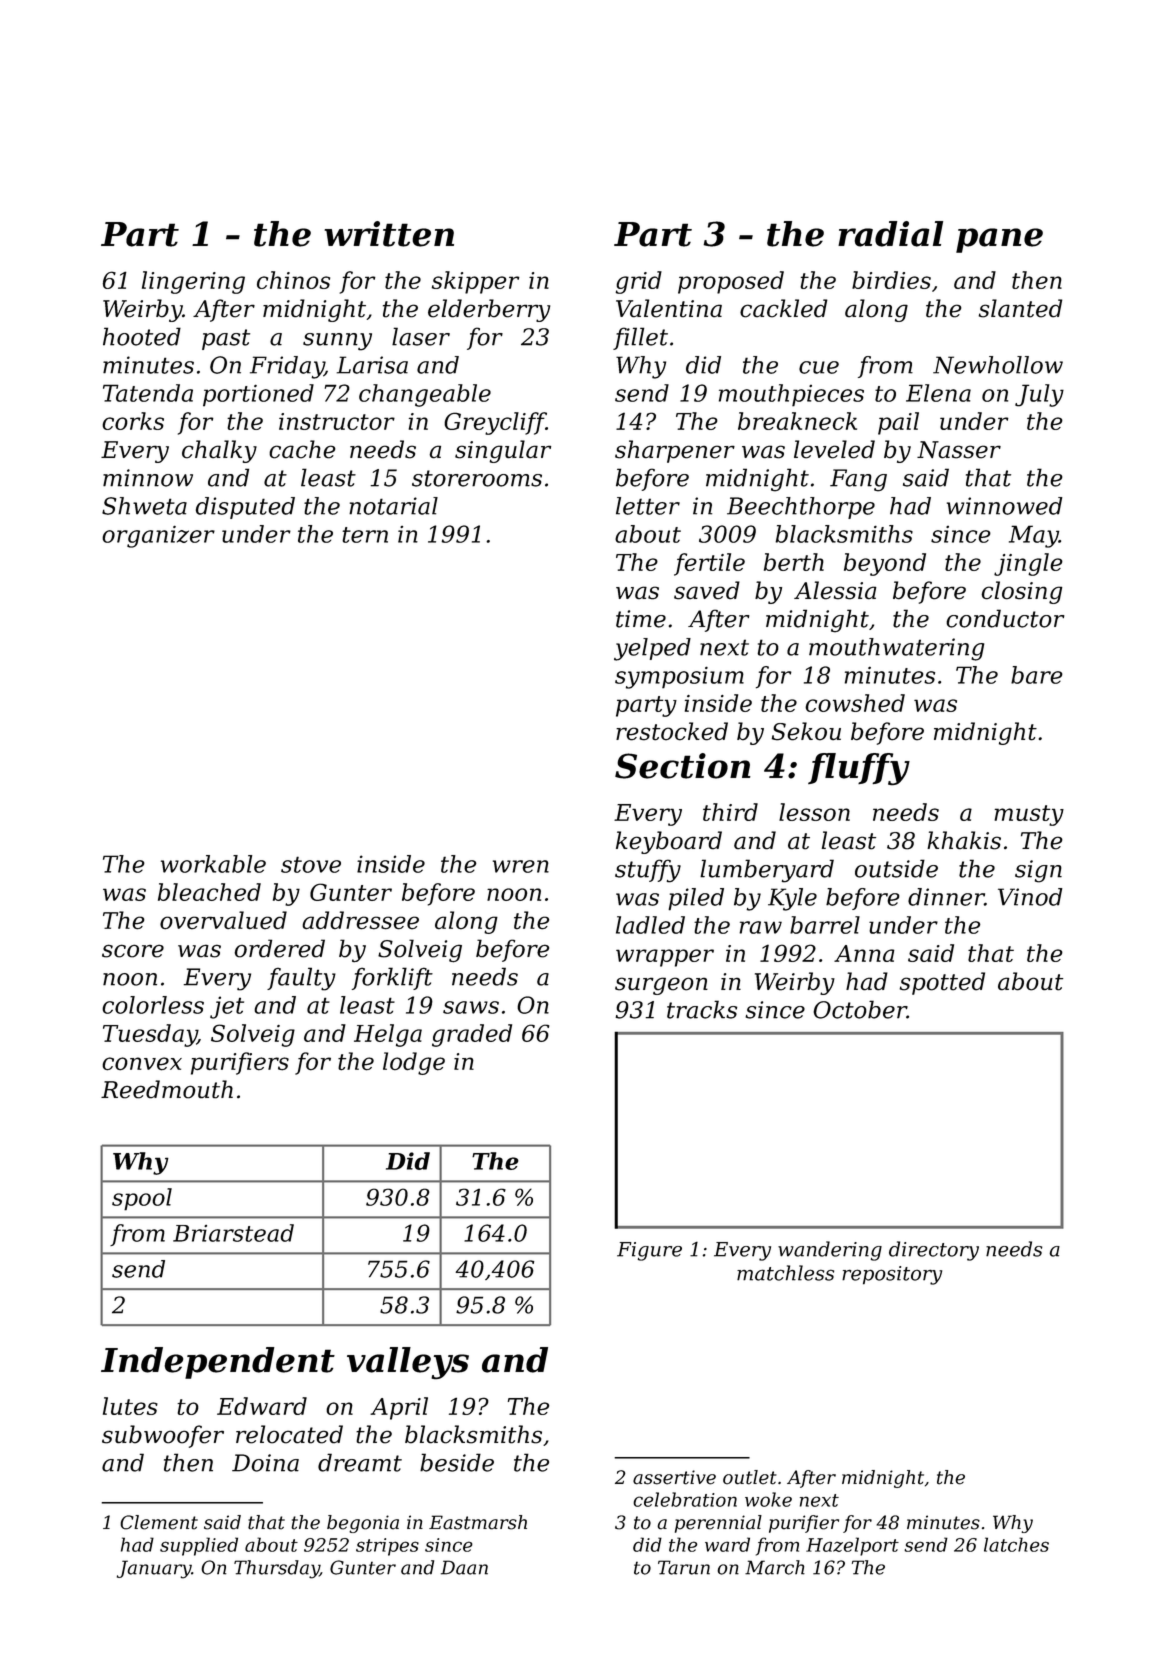 This document has width=1165, height=1654. Describe the element at coordinates (245, 508) in the document. I see `disputed` at that location.
